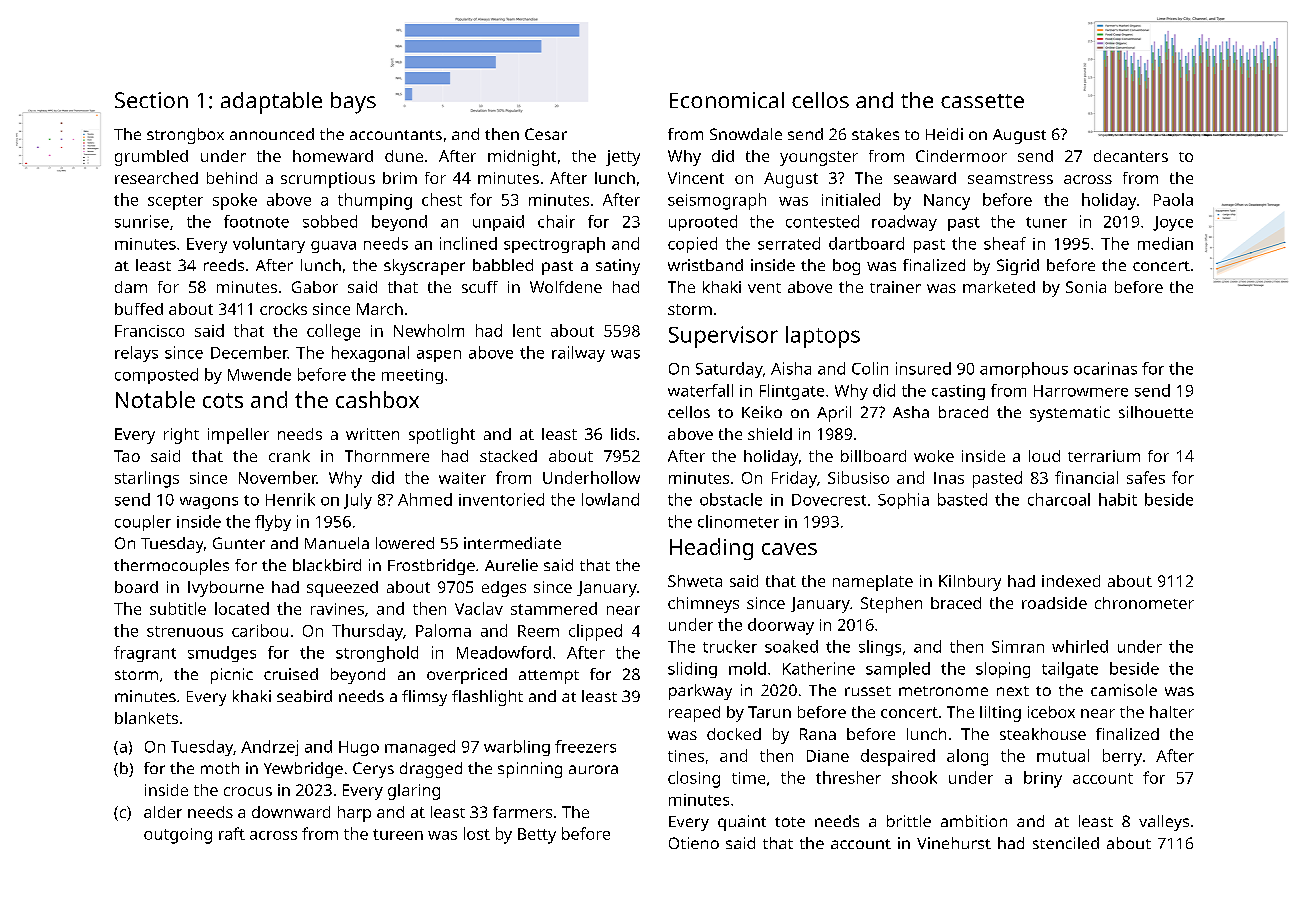 The height and width of the image is (924, 1308). What do you see at coordinates (982, 101) in the image?
I see `cassette` at bounding box center [982, 101].
